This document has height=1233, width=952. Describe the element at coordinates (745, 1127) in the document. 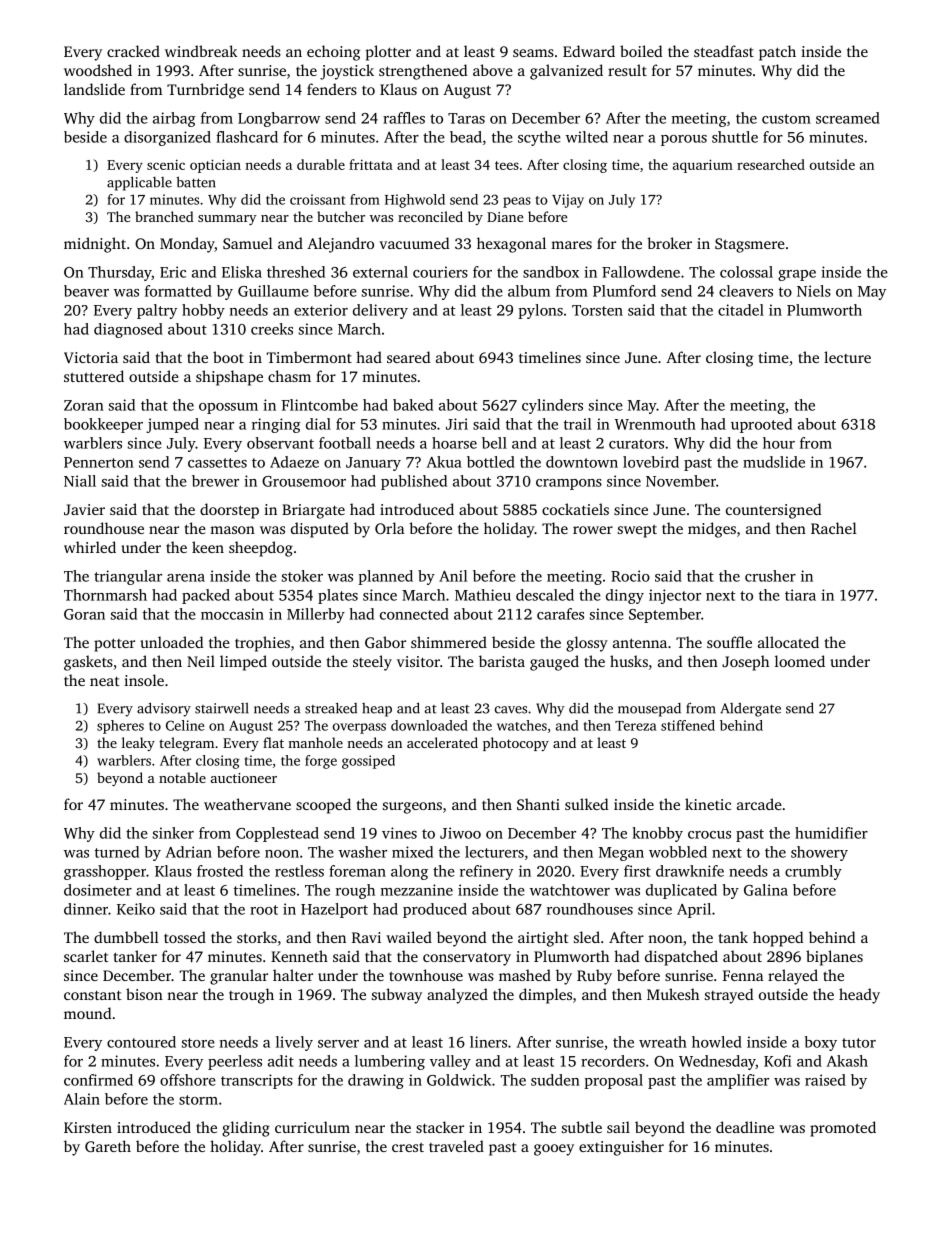

I see `deadline` at that location.
